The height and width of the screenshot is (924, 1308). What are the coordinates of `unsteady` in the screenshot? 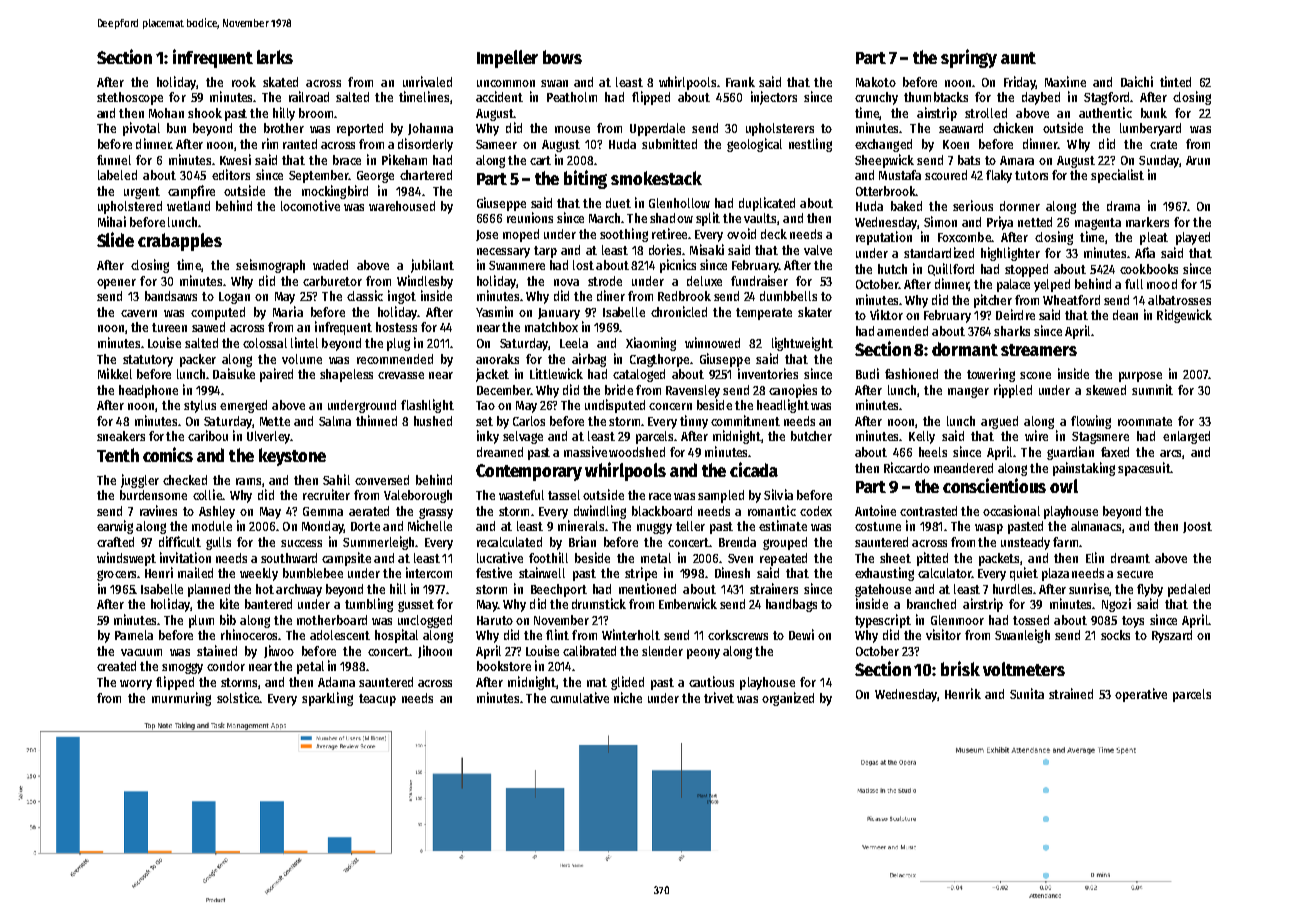 It's located at (1025, 543).
